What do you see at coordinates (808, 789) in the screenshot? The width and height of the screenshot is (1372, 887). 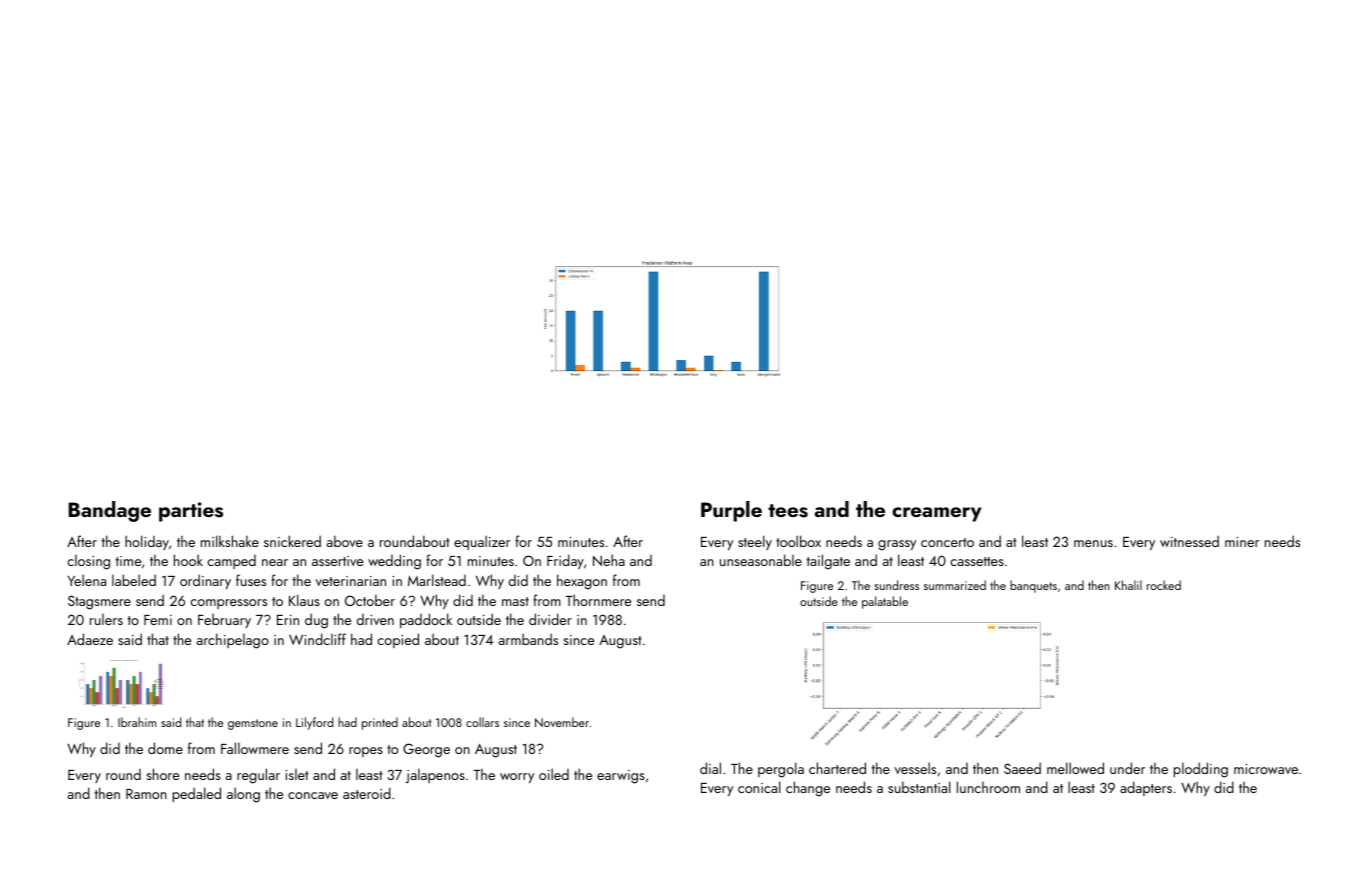 I see `change` at bounding box center [808, 789].
